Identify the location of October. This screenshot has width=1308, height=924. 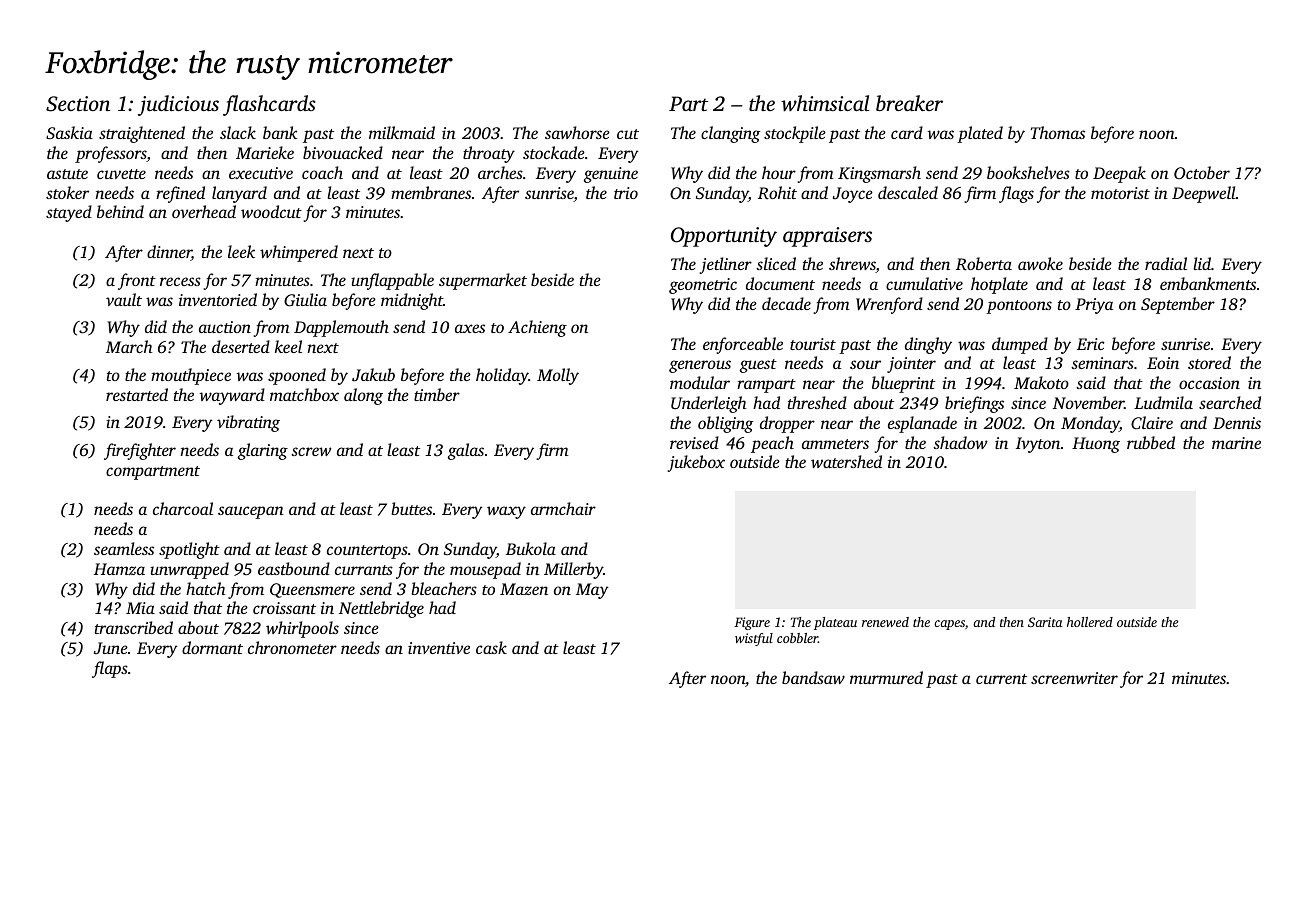
(1202, 172).
